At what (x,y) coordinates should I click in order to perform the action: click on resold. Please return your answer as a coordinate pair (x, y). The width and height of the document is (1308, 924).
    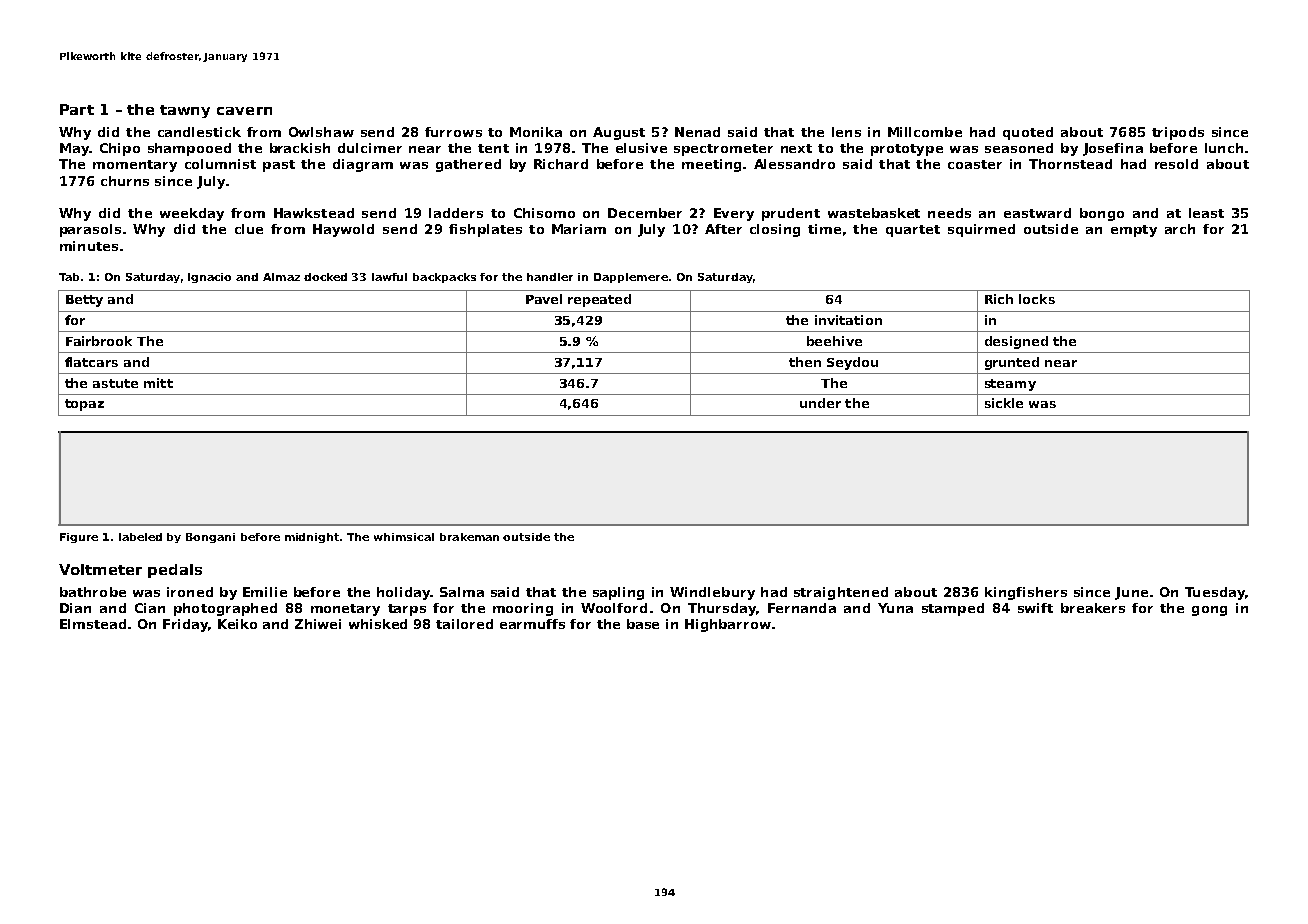
    Looking at the image, I should click on (1176, 164).
